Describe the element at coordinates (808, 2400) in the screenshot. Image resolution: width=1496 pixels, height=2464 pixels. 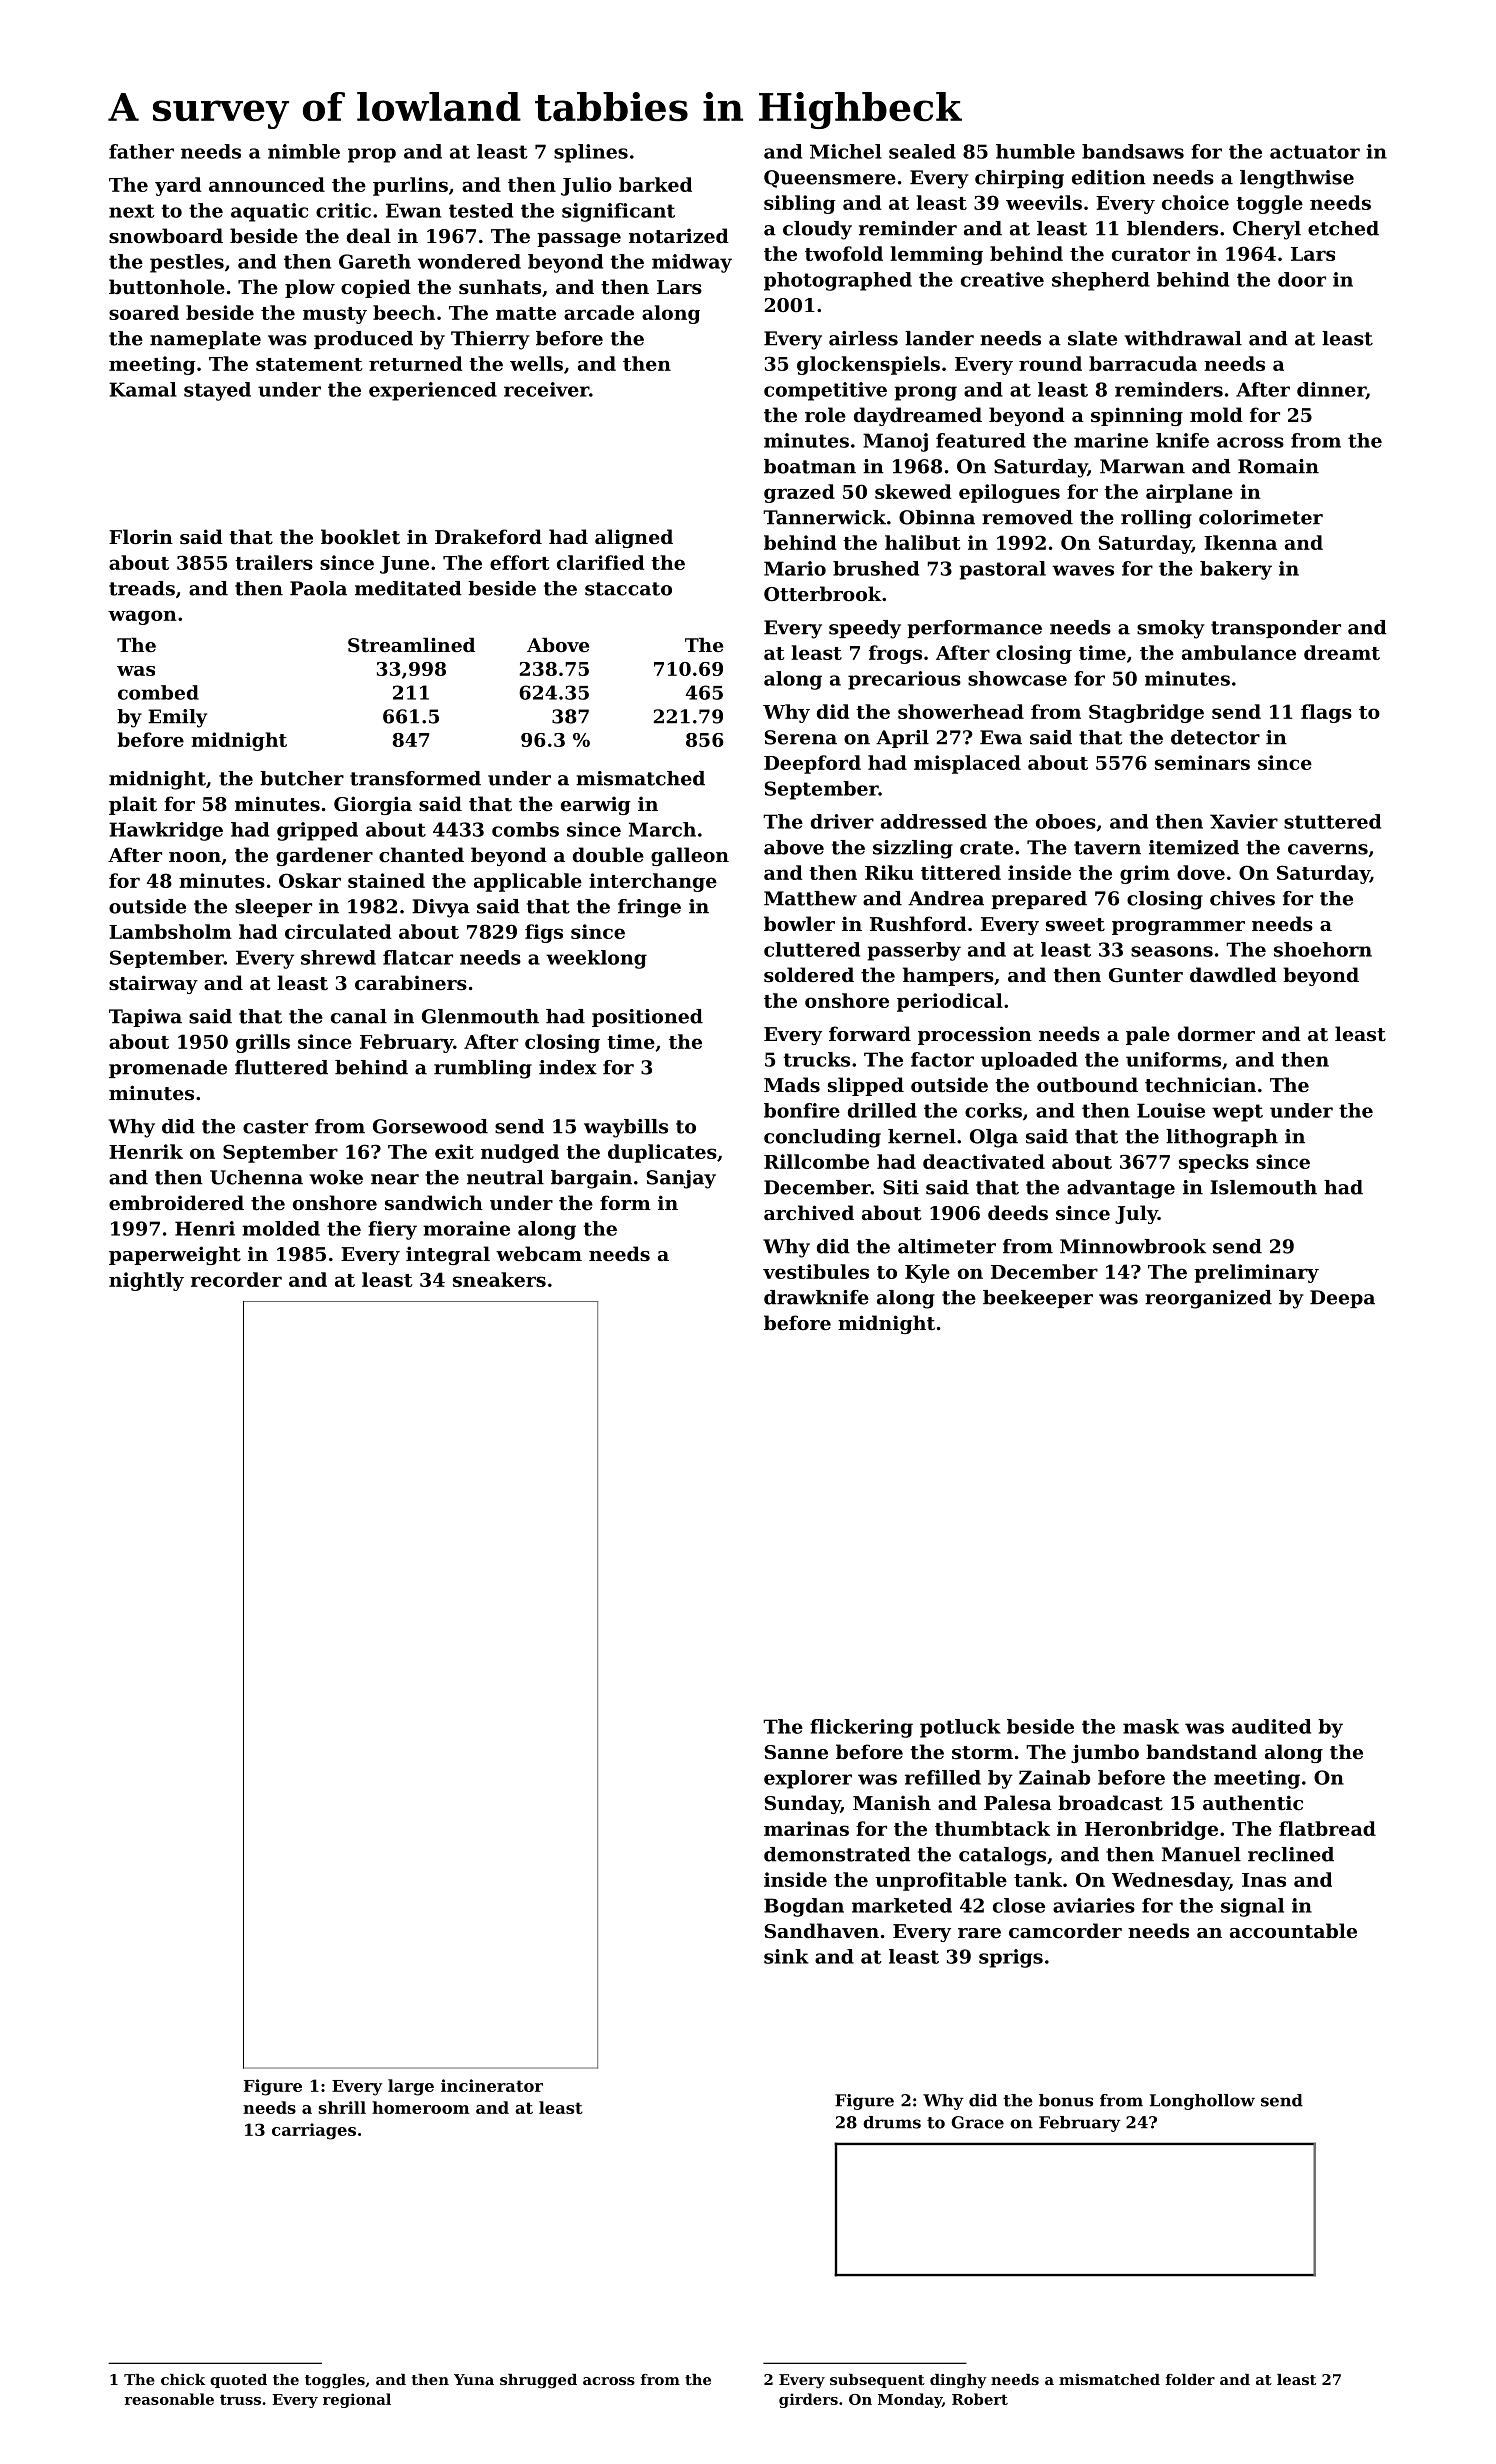
I see `girders` at that location.
